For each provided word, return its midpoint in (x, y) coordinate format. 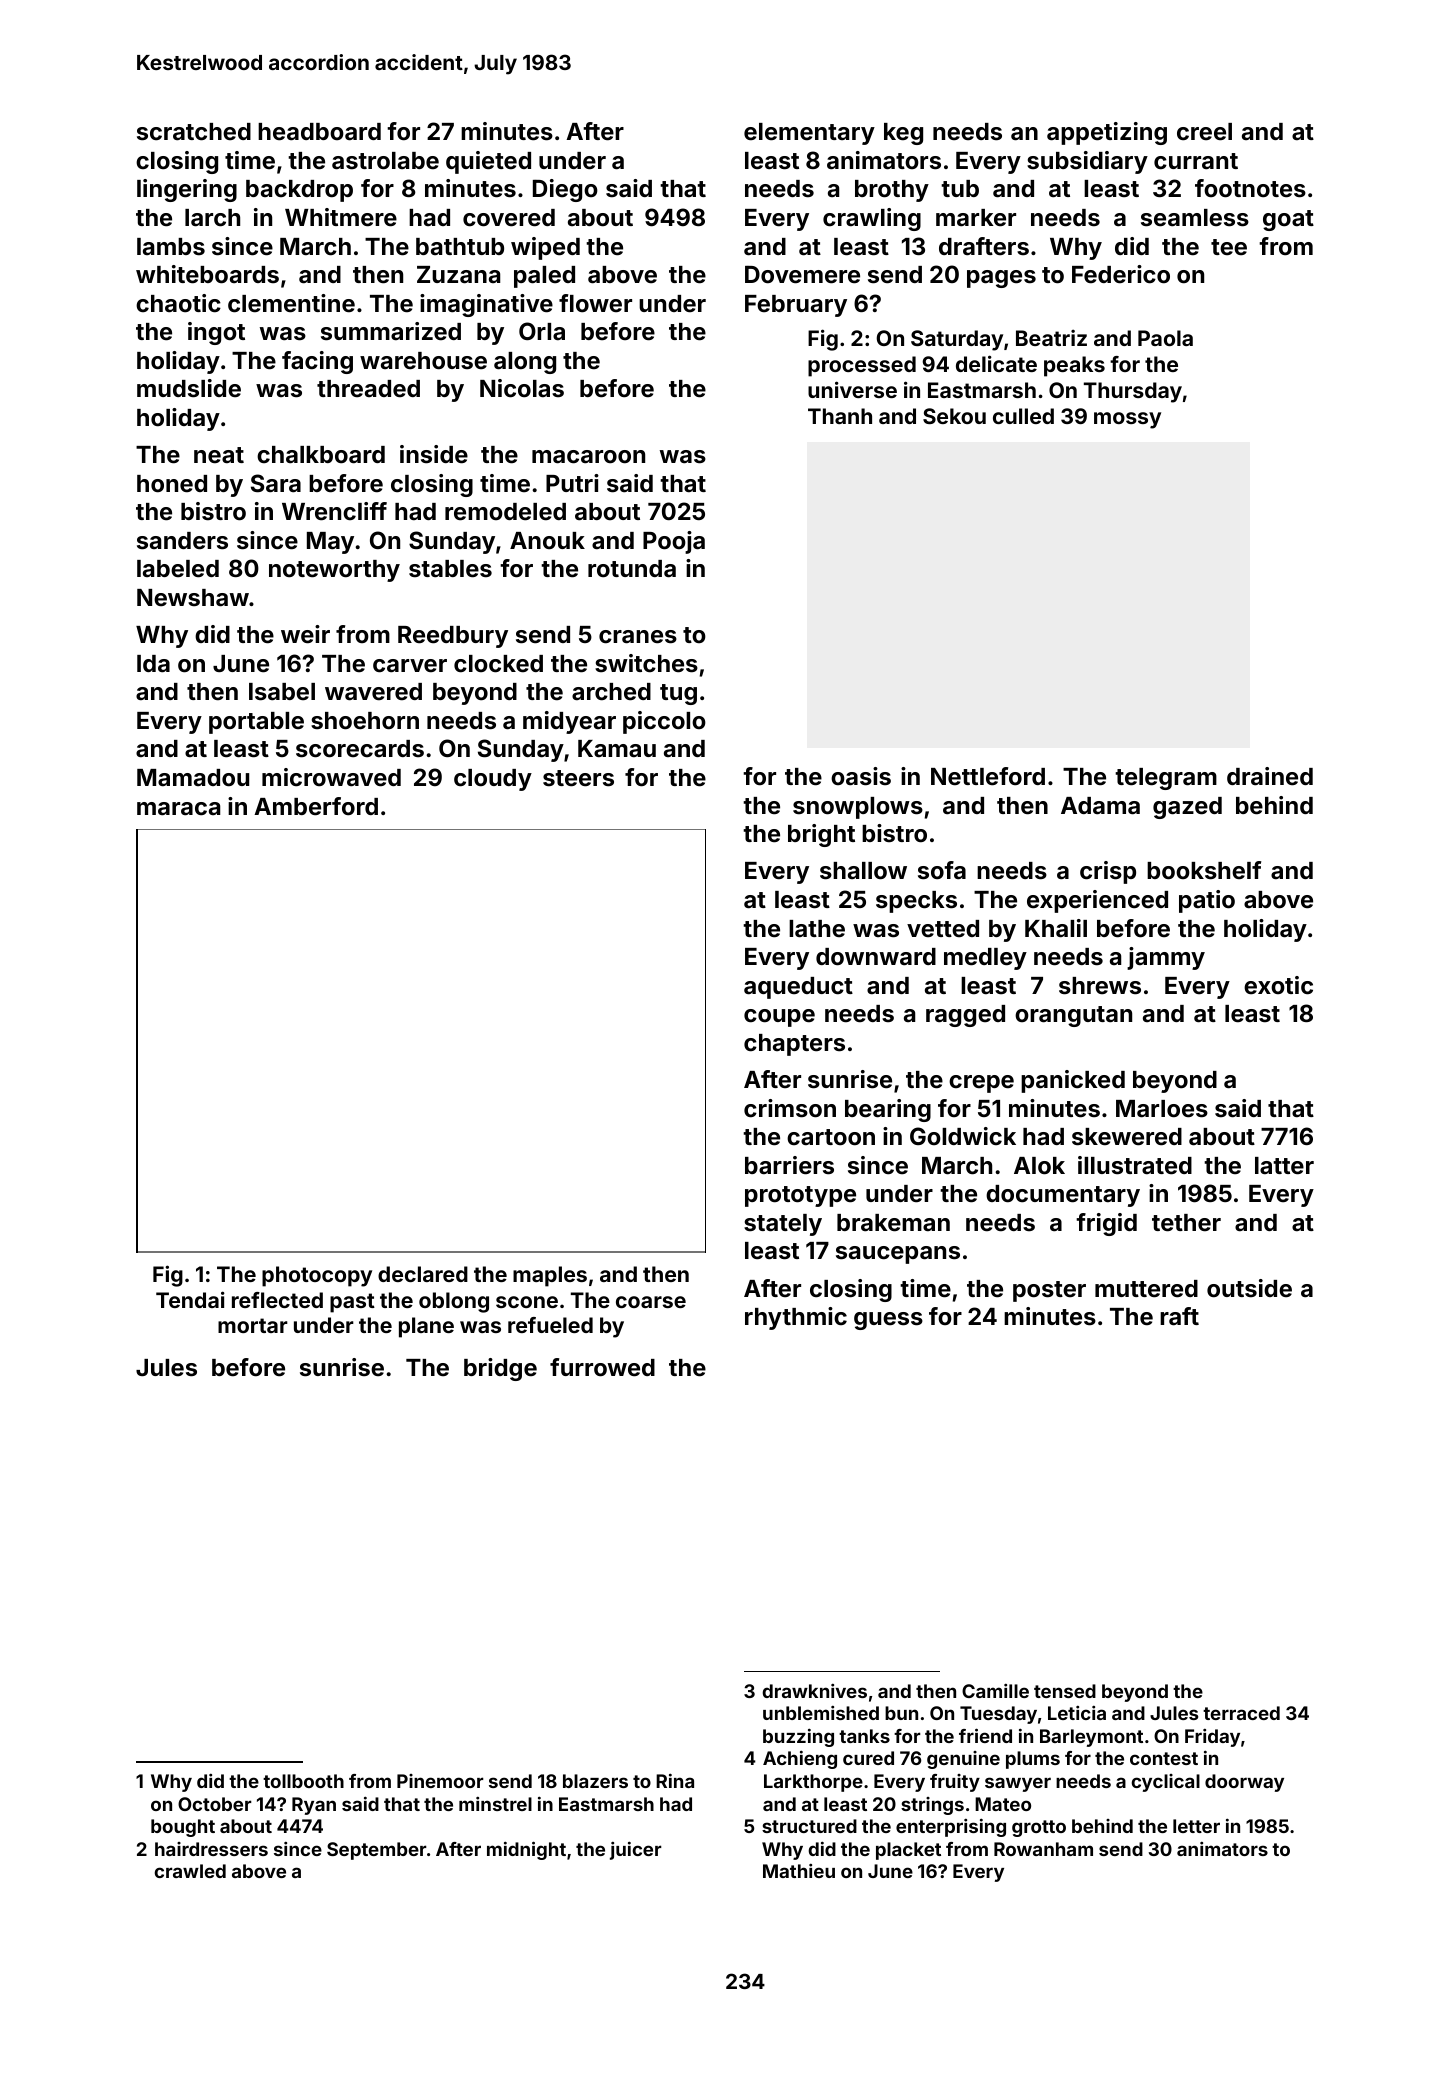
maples (550, 1276)
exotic (1278, 985)
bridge (500, 1369)
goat (1288, 220)
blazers (595, 1781)
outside (1249, 1288)
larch (212, 218)
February (796, 306)
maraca (178, 809)
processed (862, 366)
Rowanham (1043, 1849)
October (215, 1804)
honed (172, 484)
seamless (1195, 218)
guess (888, 1321)
